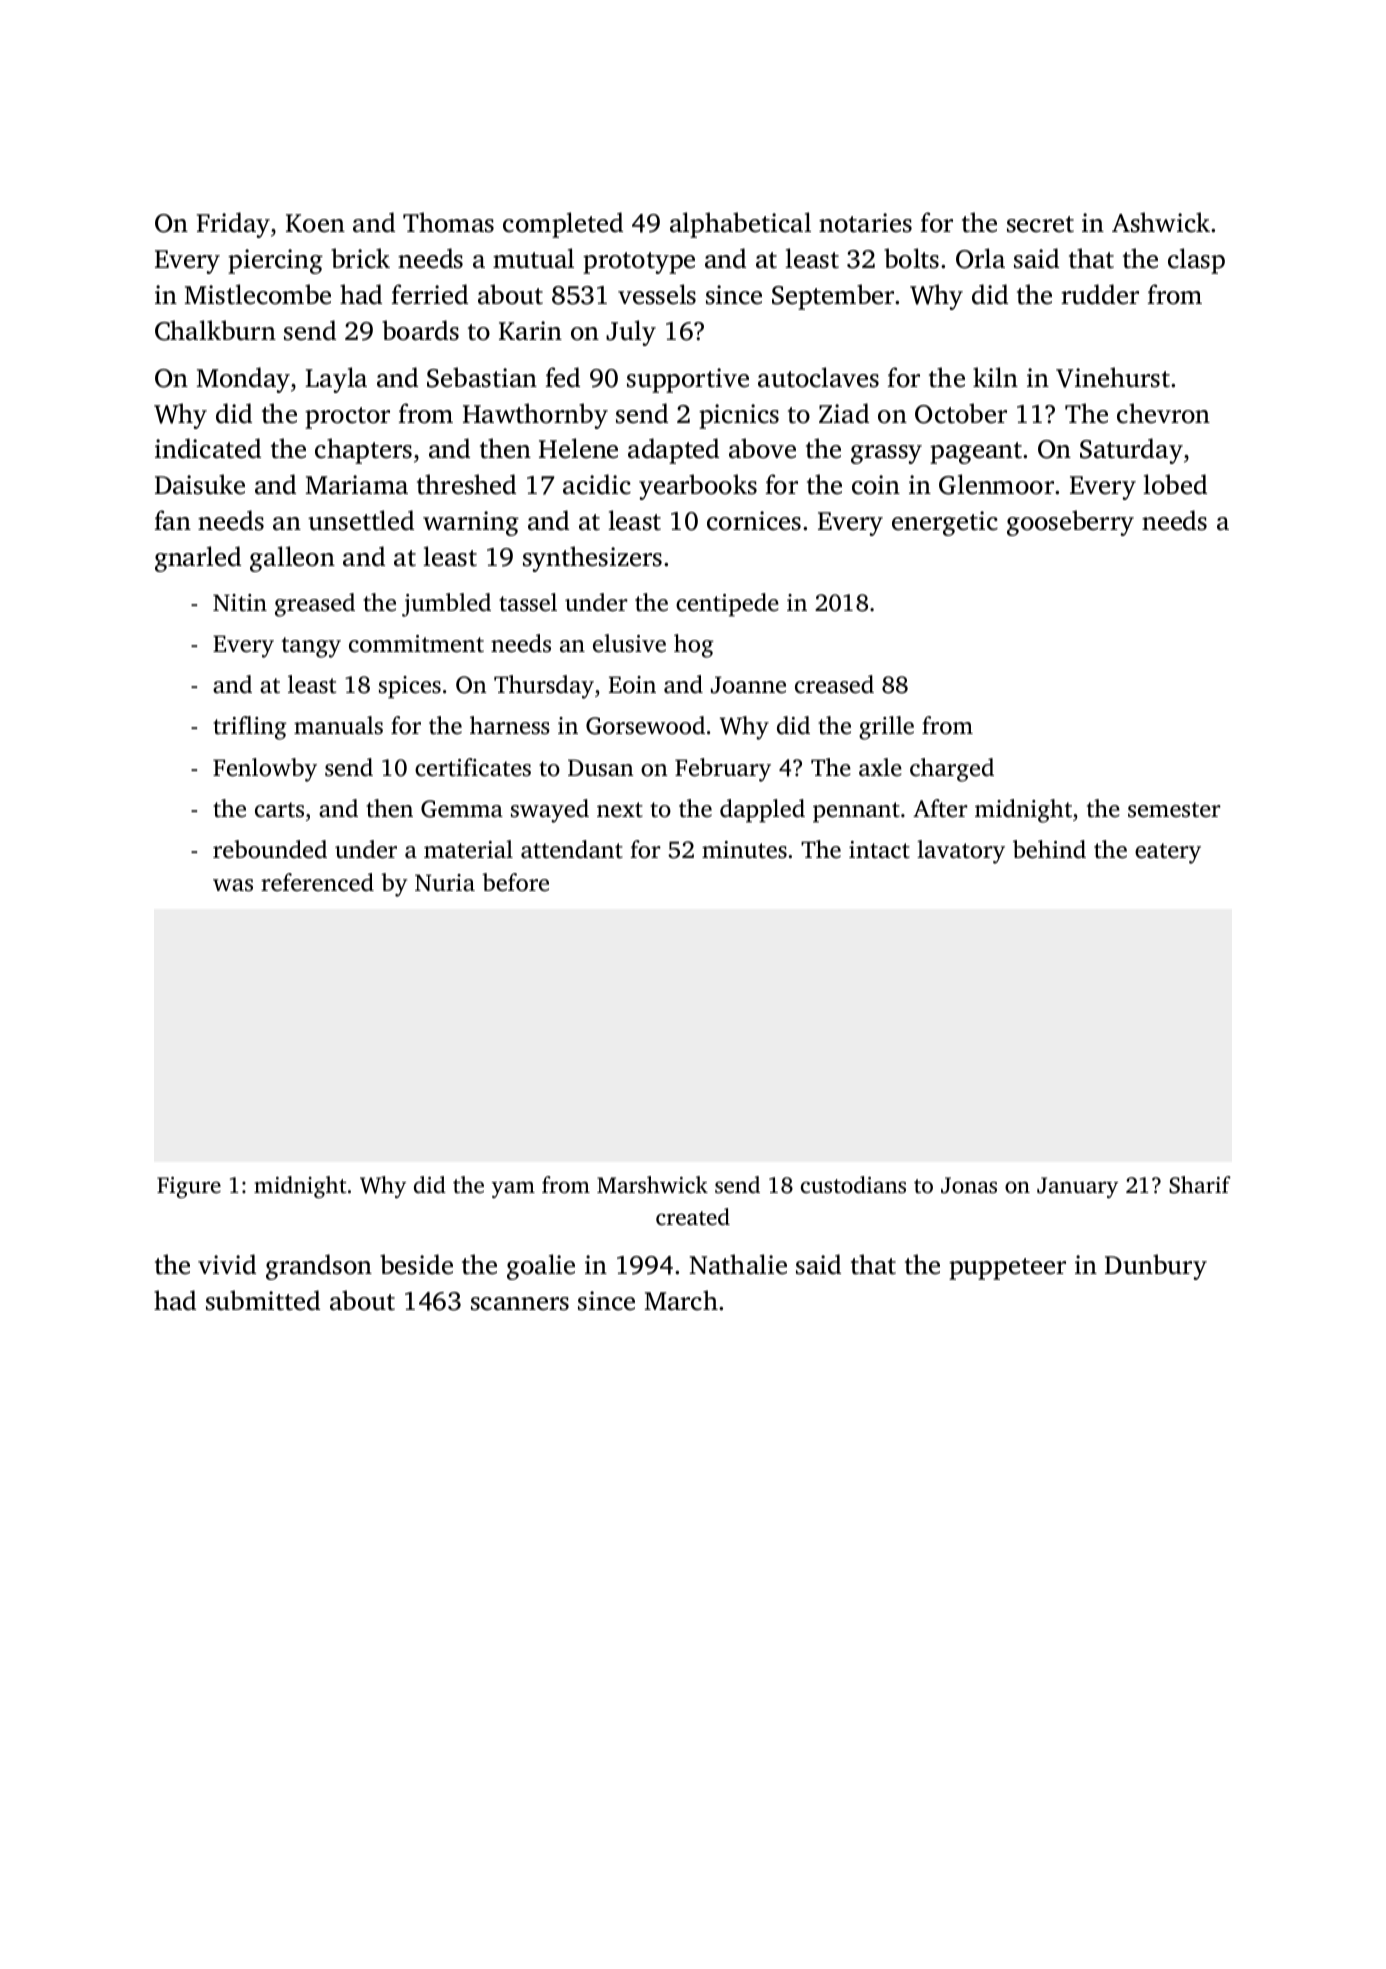 Image resolution: width=1386 pixels, height=1969 pixels. Describe the element at coordinates (336, 380) in the screenshot. I see `Layla` at that location.
